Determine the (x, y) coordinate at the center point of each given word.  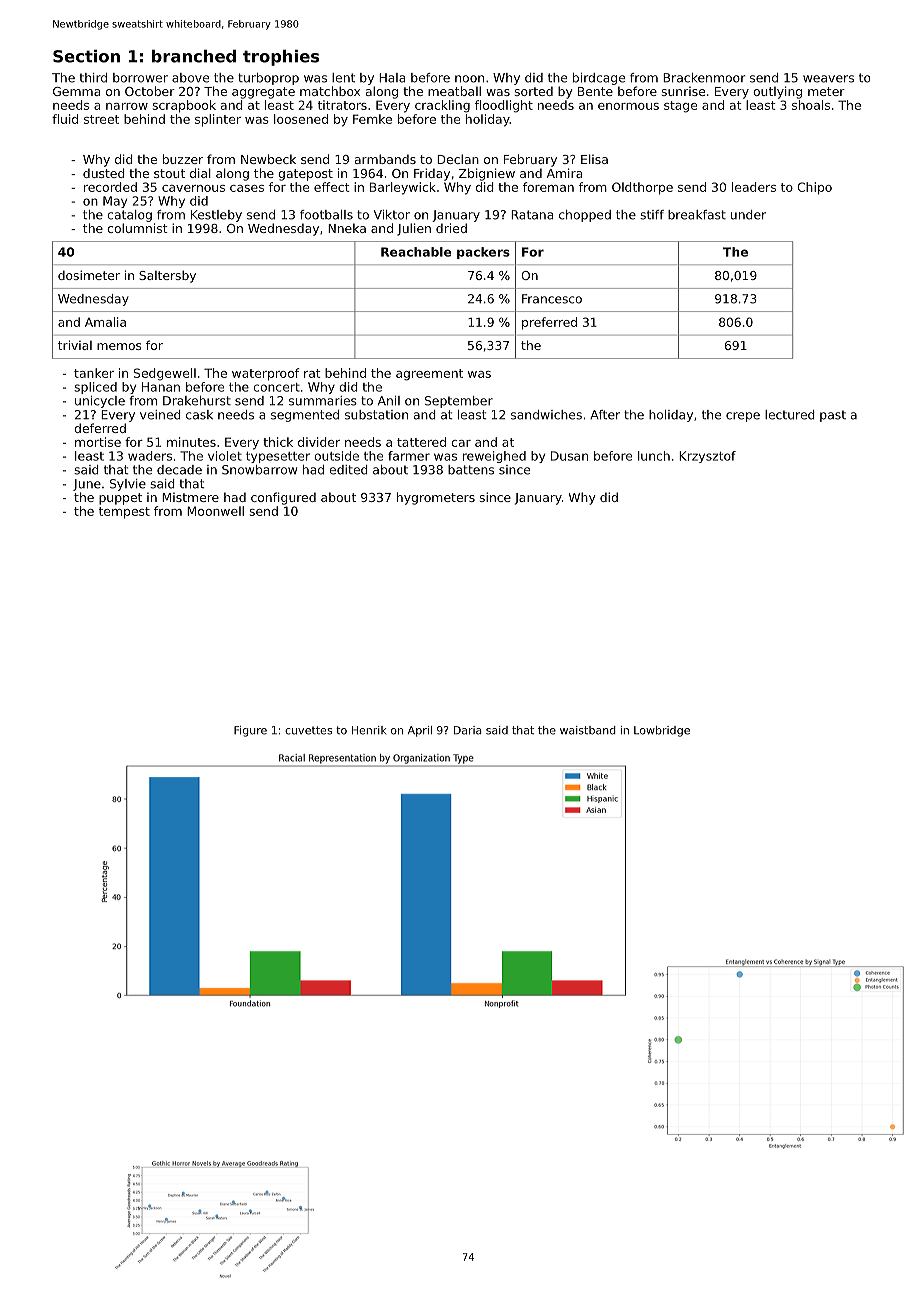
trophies (281, 58)
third (93, 78)
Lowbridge (662, 731)
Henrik (369, 730)
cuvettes (308, 730)
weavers (828, 79)
